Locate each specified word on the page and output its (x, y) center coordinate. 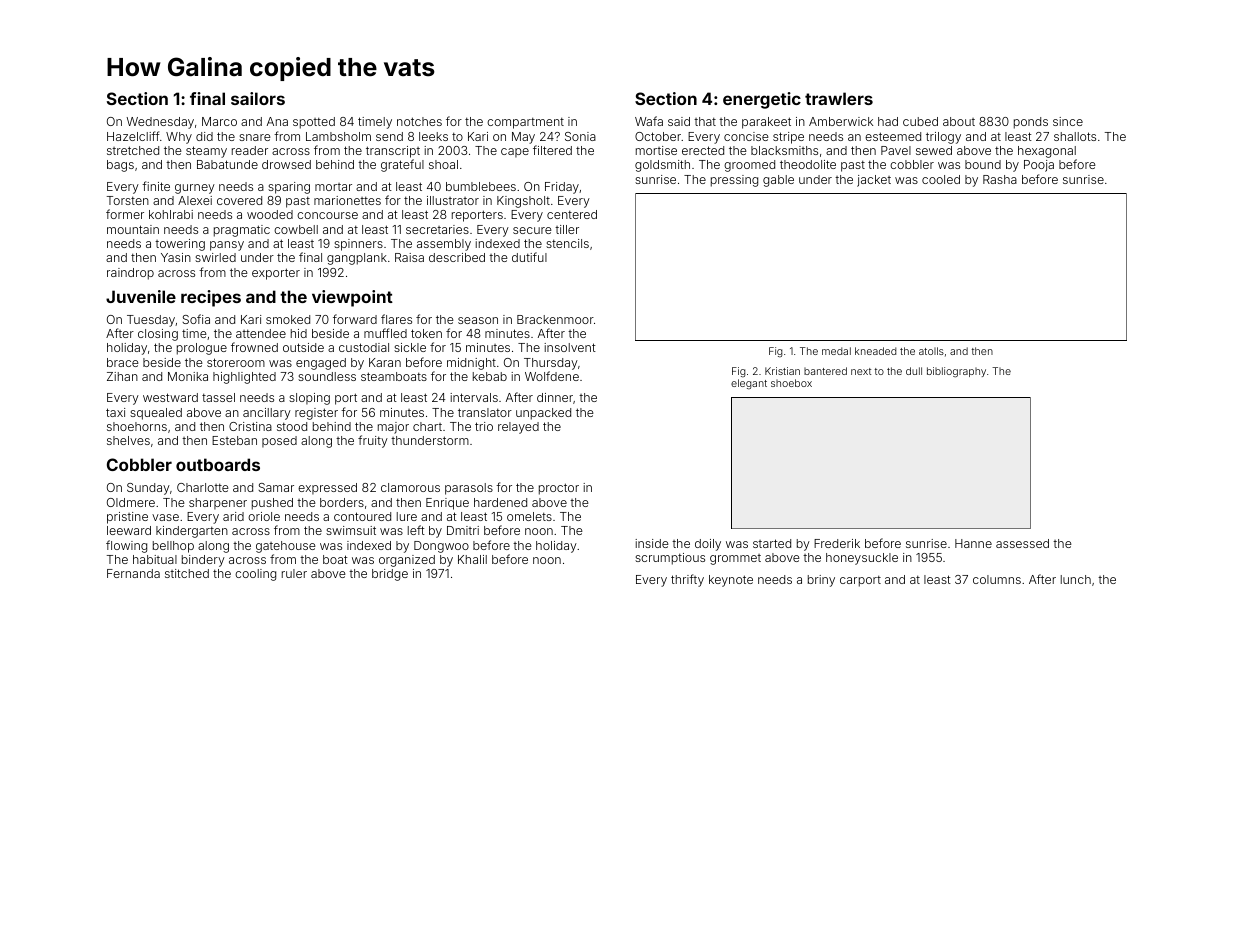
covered (239, 200)
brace (123, 362)
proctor (559, 489)
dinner (555, 397)
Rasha (1000, 179)
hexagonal (1047, 152)
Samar (276, 487)
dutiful (529, 257)
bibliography (956, 372)
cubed (920, 121)
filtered (552, 150)
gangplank (357, 259)
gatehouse (286, 547)
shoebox (791, 383)
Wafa (649, 121)
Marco (219, 121)
